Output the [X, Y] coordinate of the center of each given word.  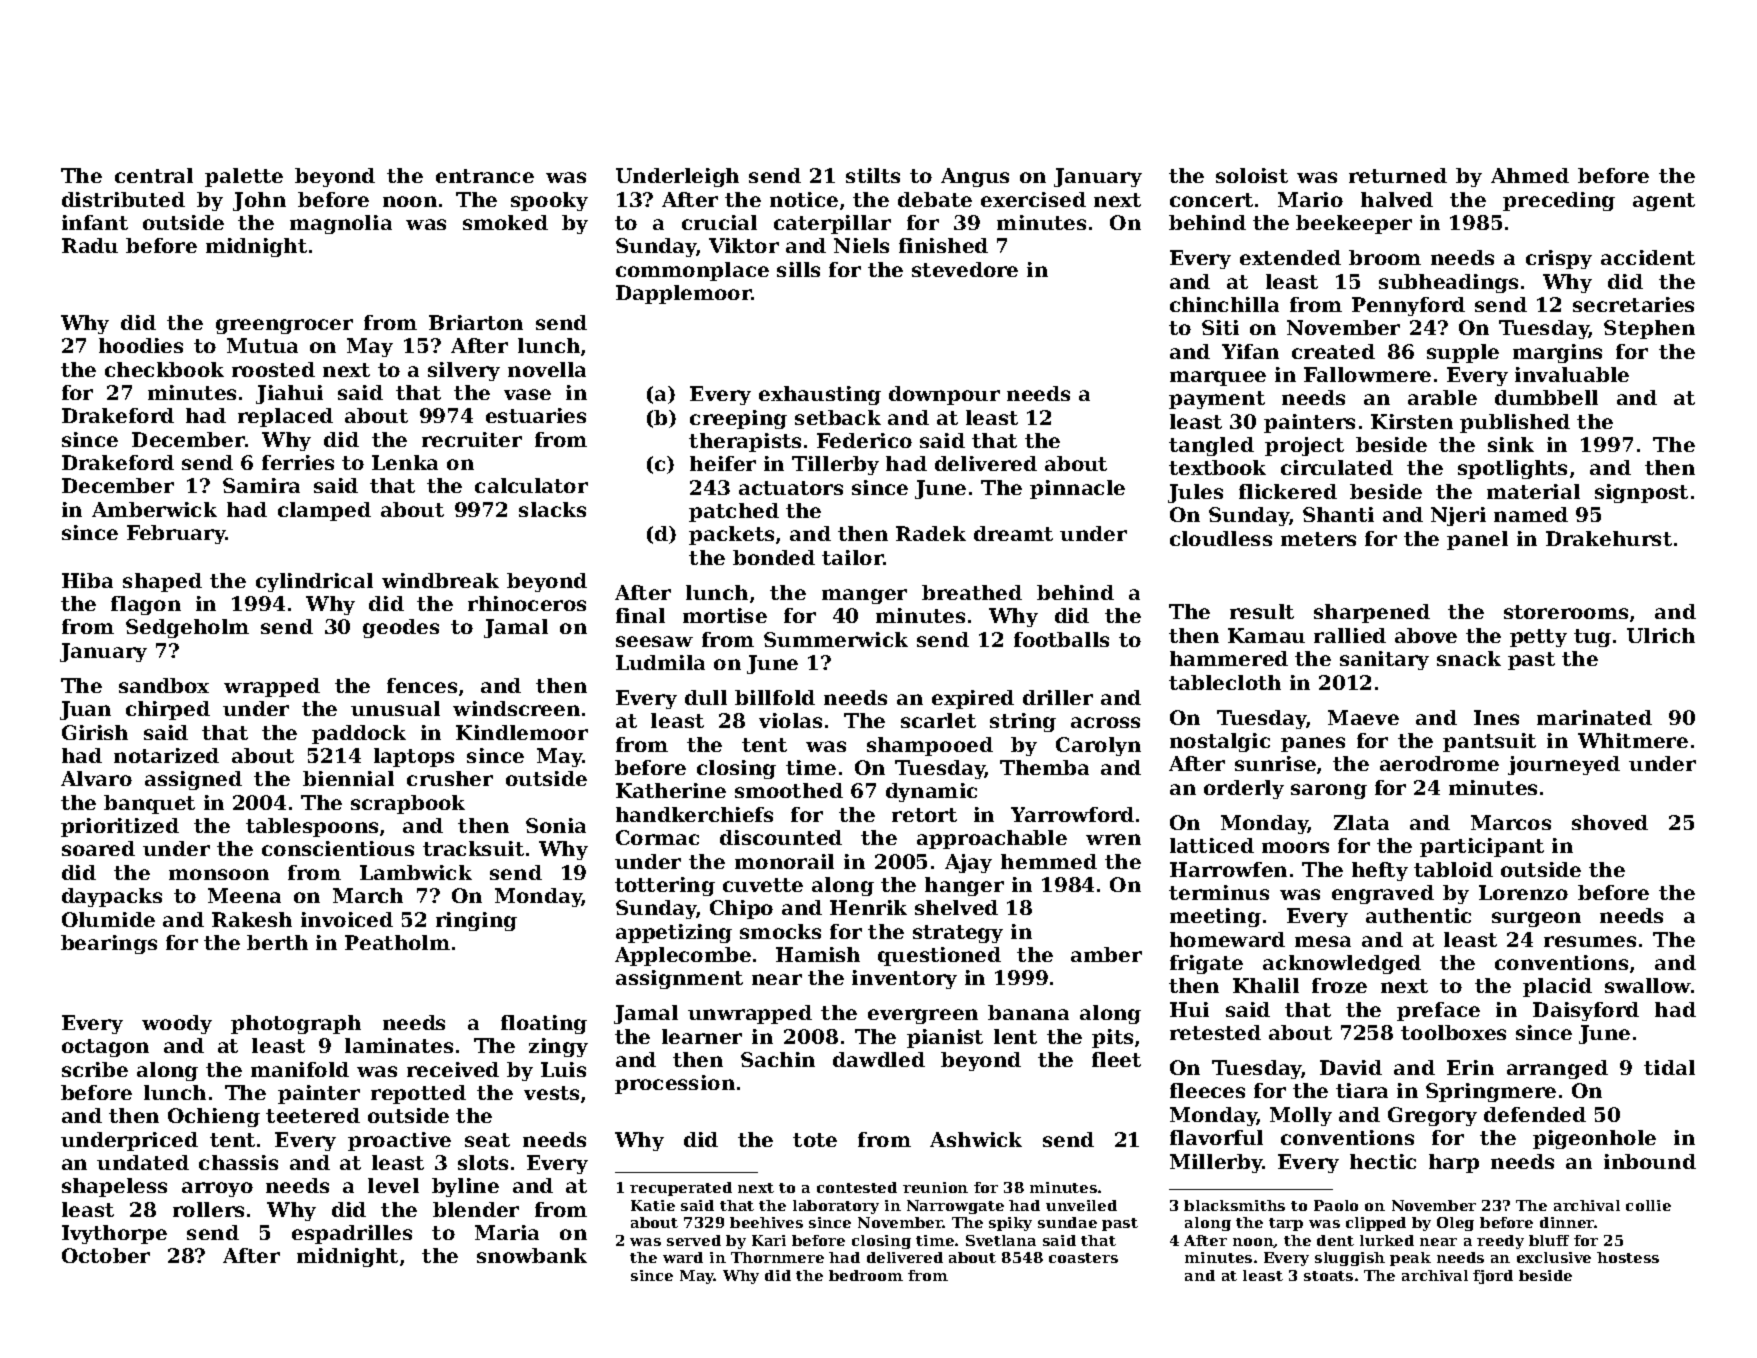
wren [1113, 839]
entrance [485, 176]
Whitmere [1633, 740]
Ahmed [1530, 175]
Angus [975, 177]
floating [544, 1024]
